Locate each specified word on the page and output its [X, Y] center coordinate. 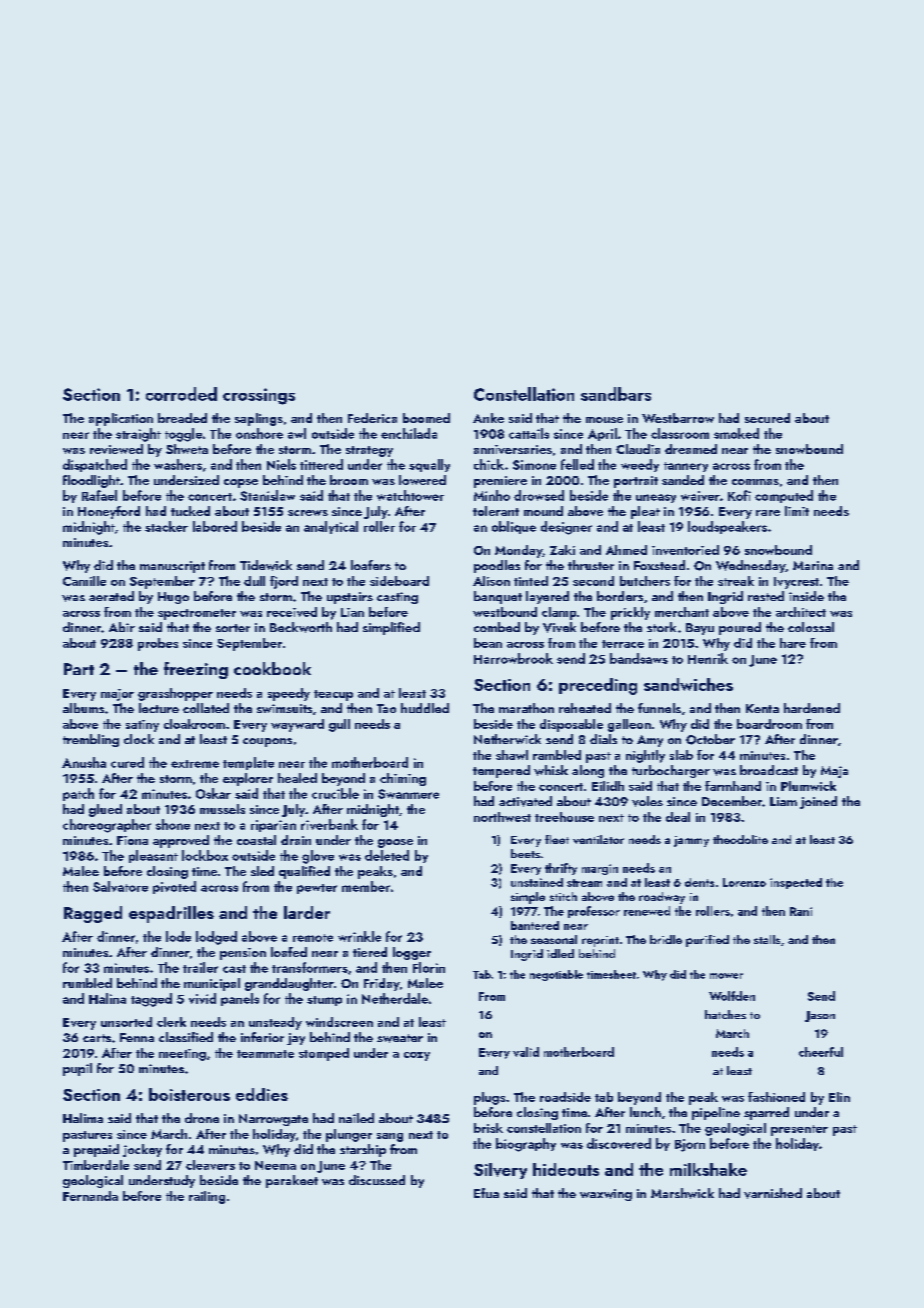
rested [766, 596]
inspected [796, 883]
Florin [429, 967]
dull [254, 581]
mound [543, 511]
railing [207, 1197]
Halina [107, 998]
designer [566, 528]
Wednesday [750, 566]
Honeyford [109, 512]
